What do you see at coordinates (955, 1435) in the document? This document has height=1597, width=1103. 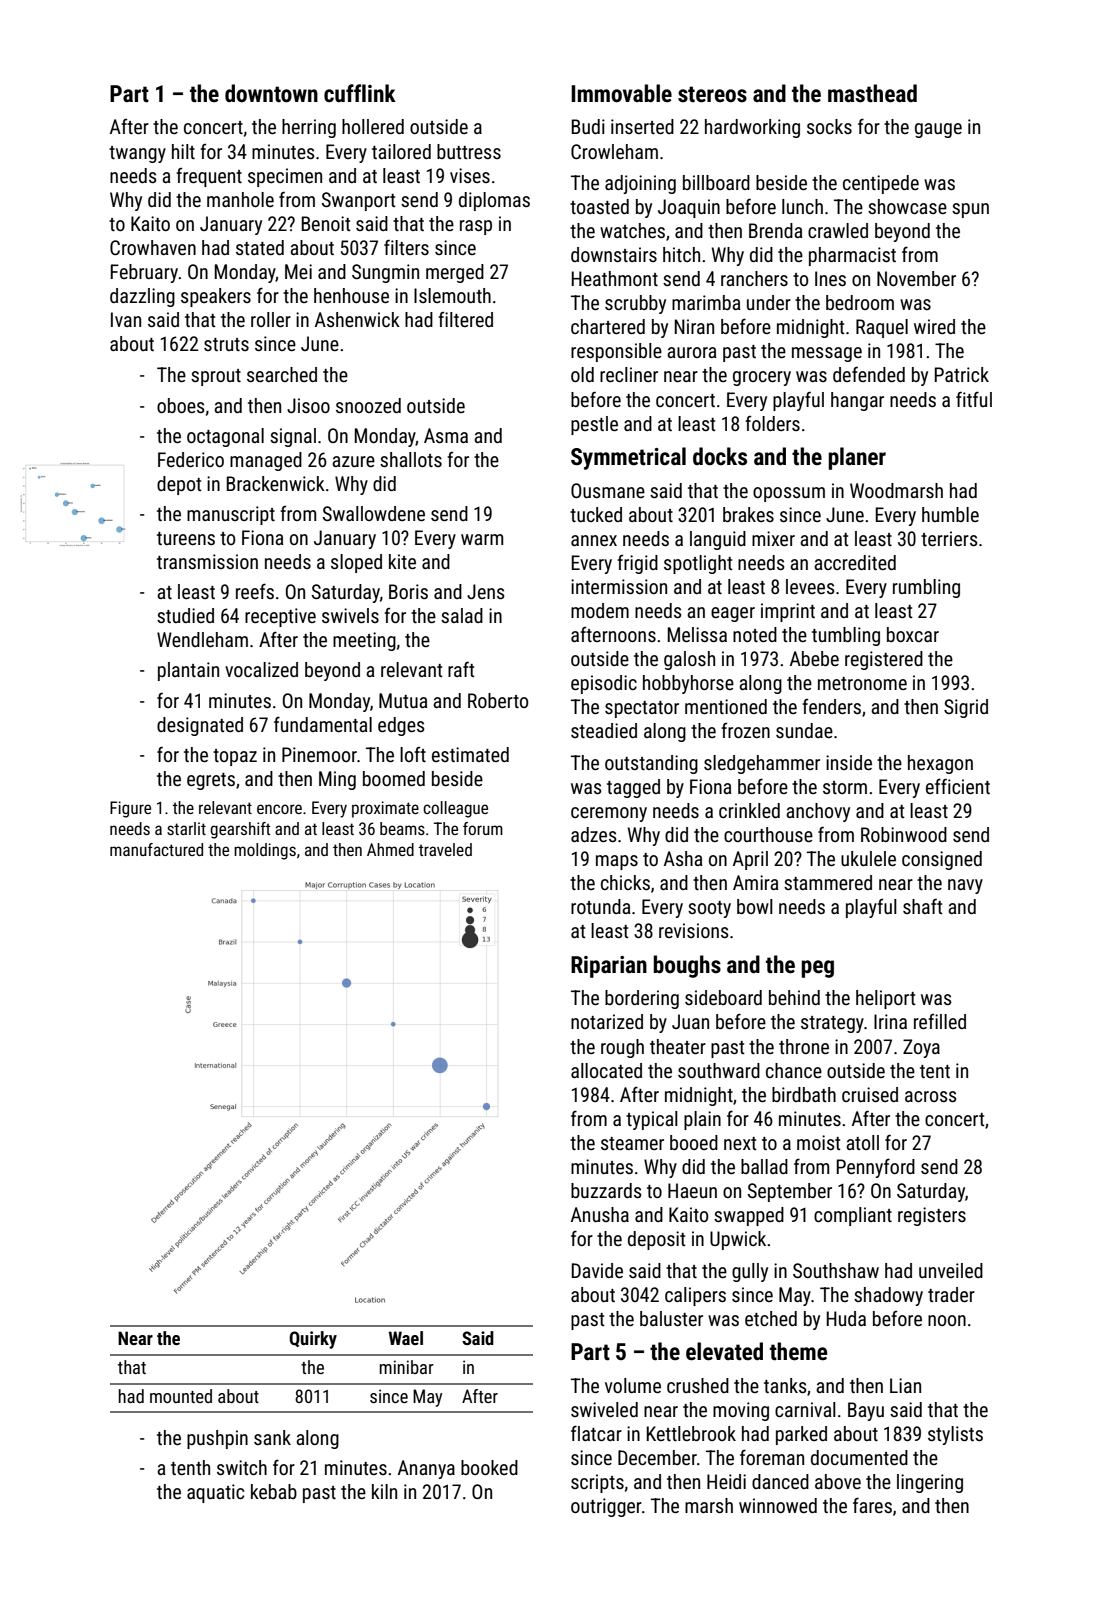 I see `stylists` at bounding box center [955, 1435].
